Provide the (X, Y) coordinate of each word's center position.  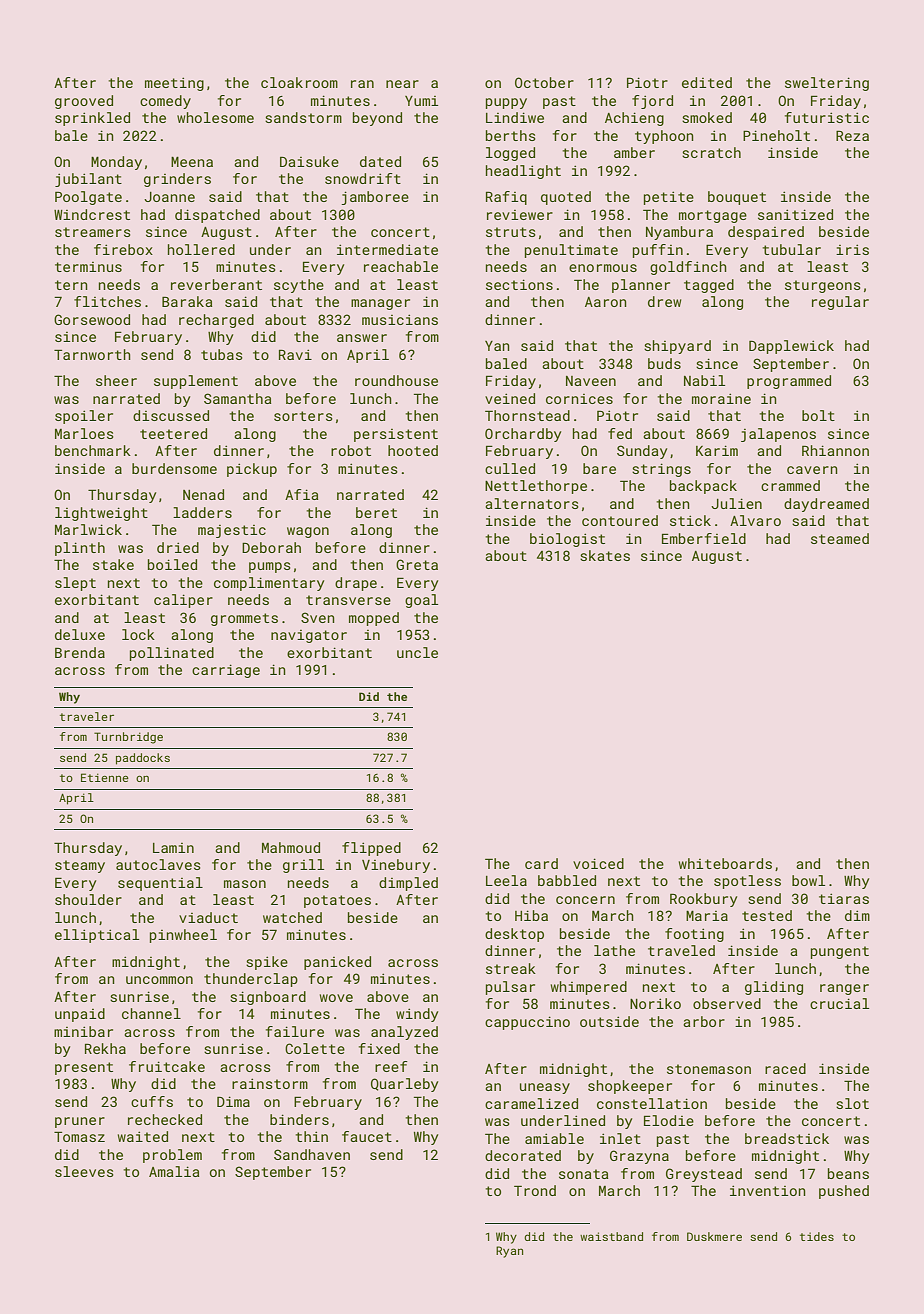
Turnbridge (128, 738)
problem (172, 1156)
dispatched (217, 216)
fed (620, 433)
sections (519, 284)
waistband (611, 1236)
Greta (417, 564)
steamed (840, 538)
